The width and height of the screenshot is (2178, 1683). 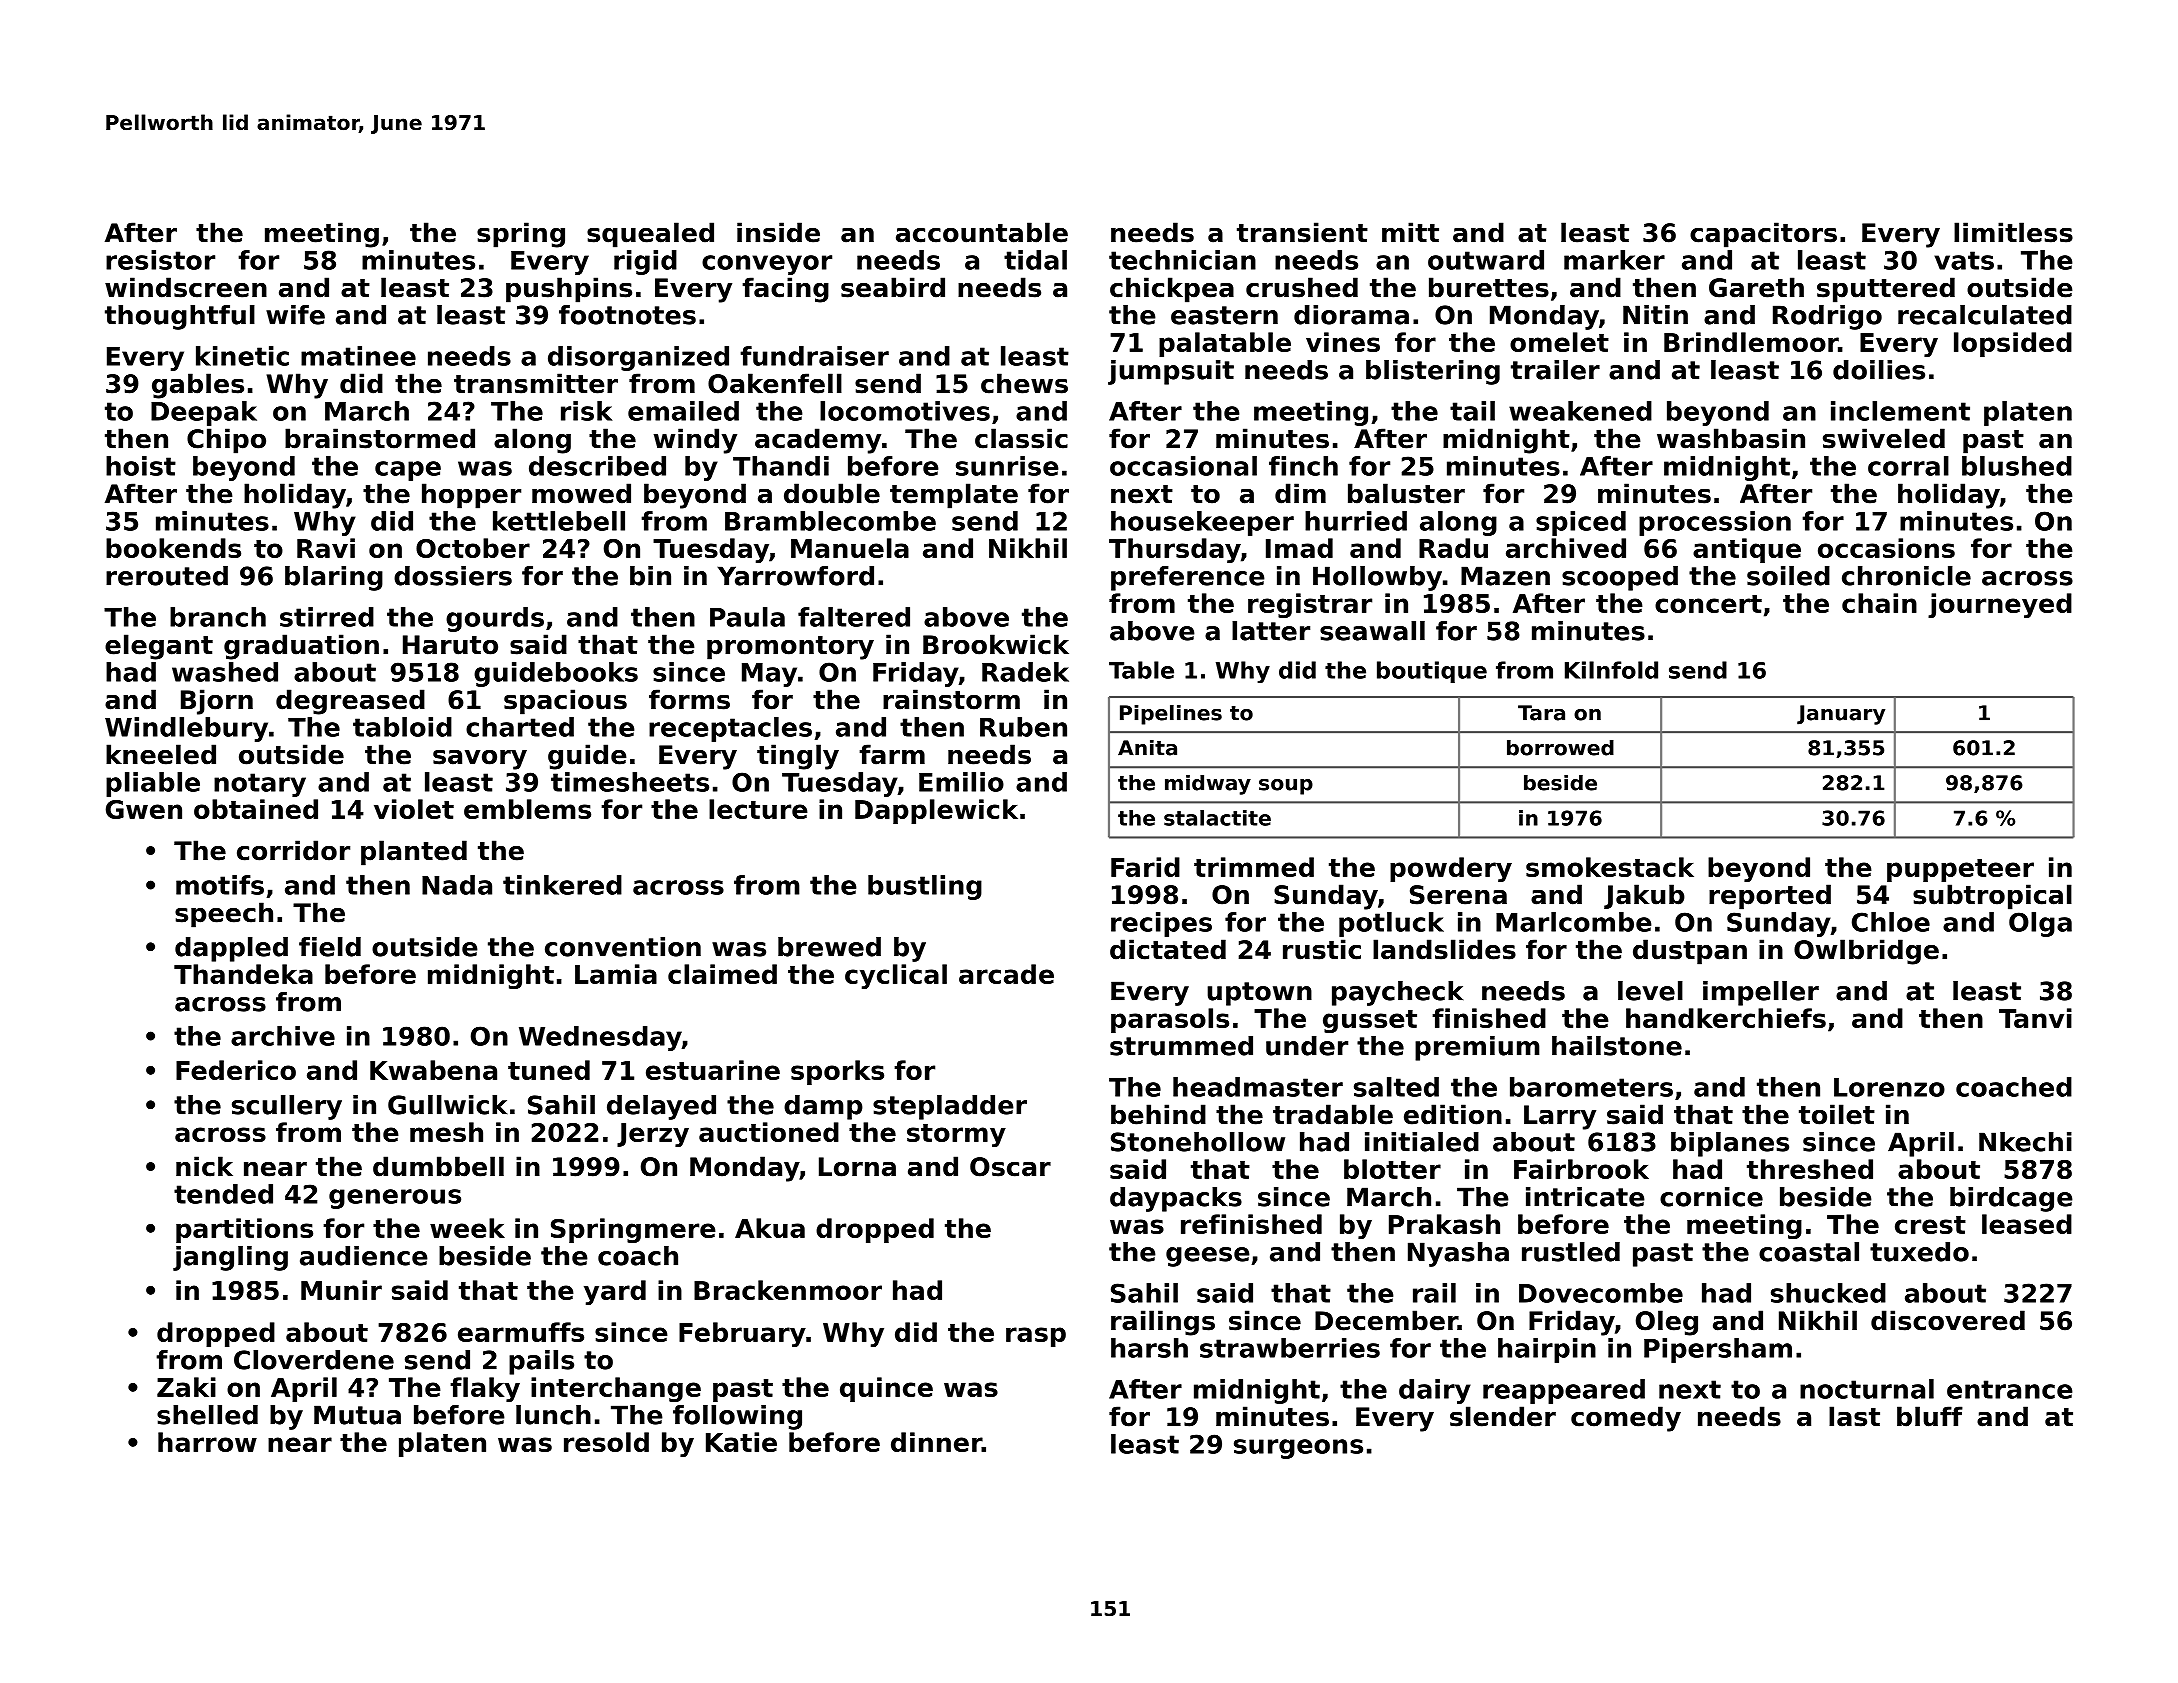 What do you see at coordinates (314, 1360) in the screenshot?
I see `Cloverdene` at bounding box center [314, 1360].
